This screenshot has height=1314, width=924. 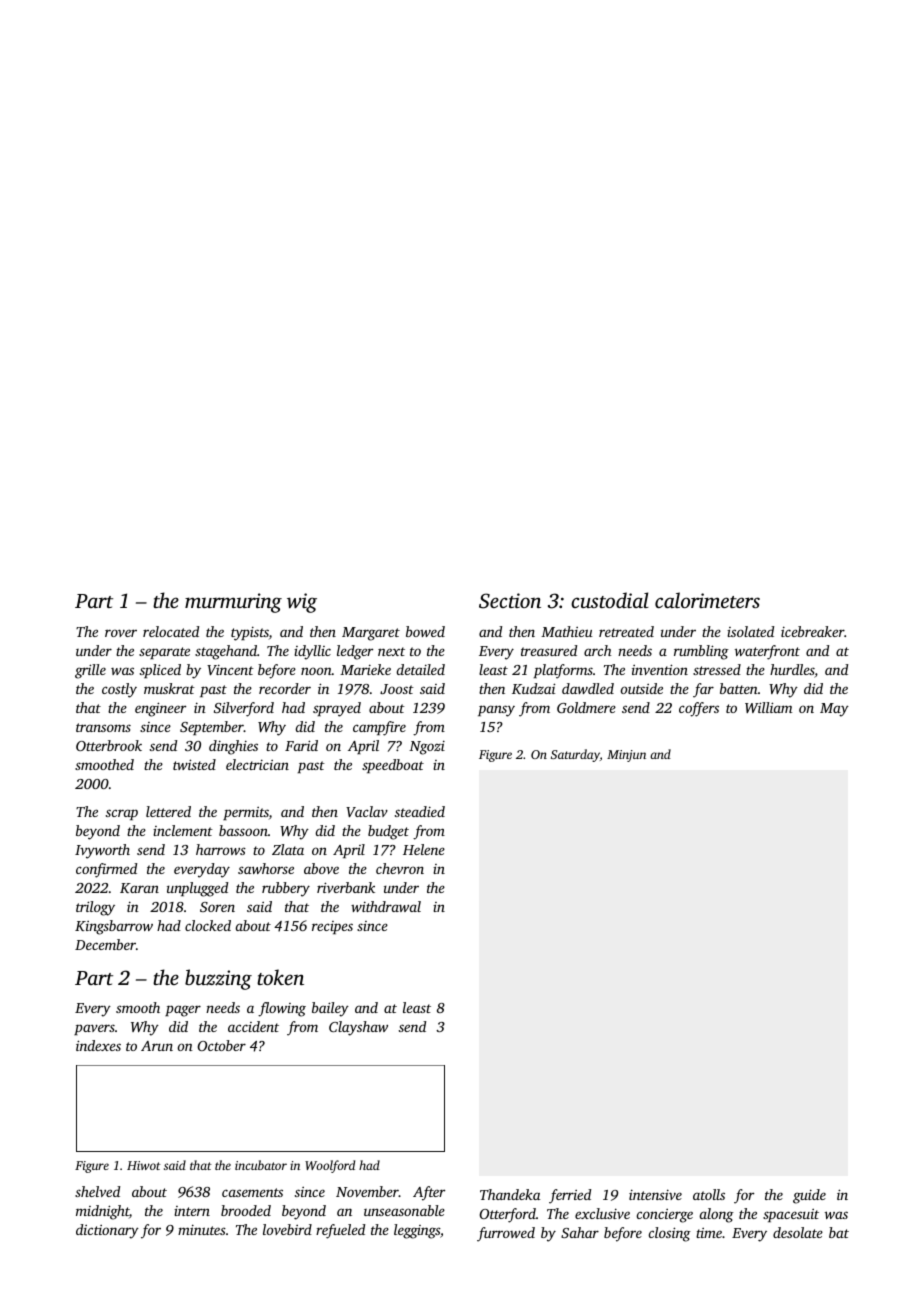 I want to click on December, so click(x=105, y=944).
